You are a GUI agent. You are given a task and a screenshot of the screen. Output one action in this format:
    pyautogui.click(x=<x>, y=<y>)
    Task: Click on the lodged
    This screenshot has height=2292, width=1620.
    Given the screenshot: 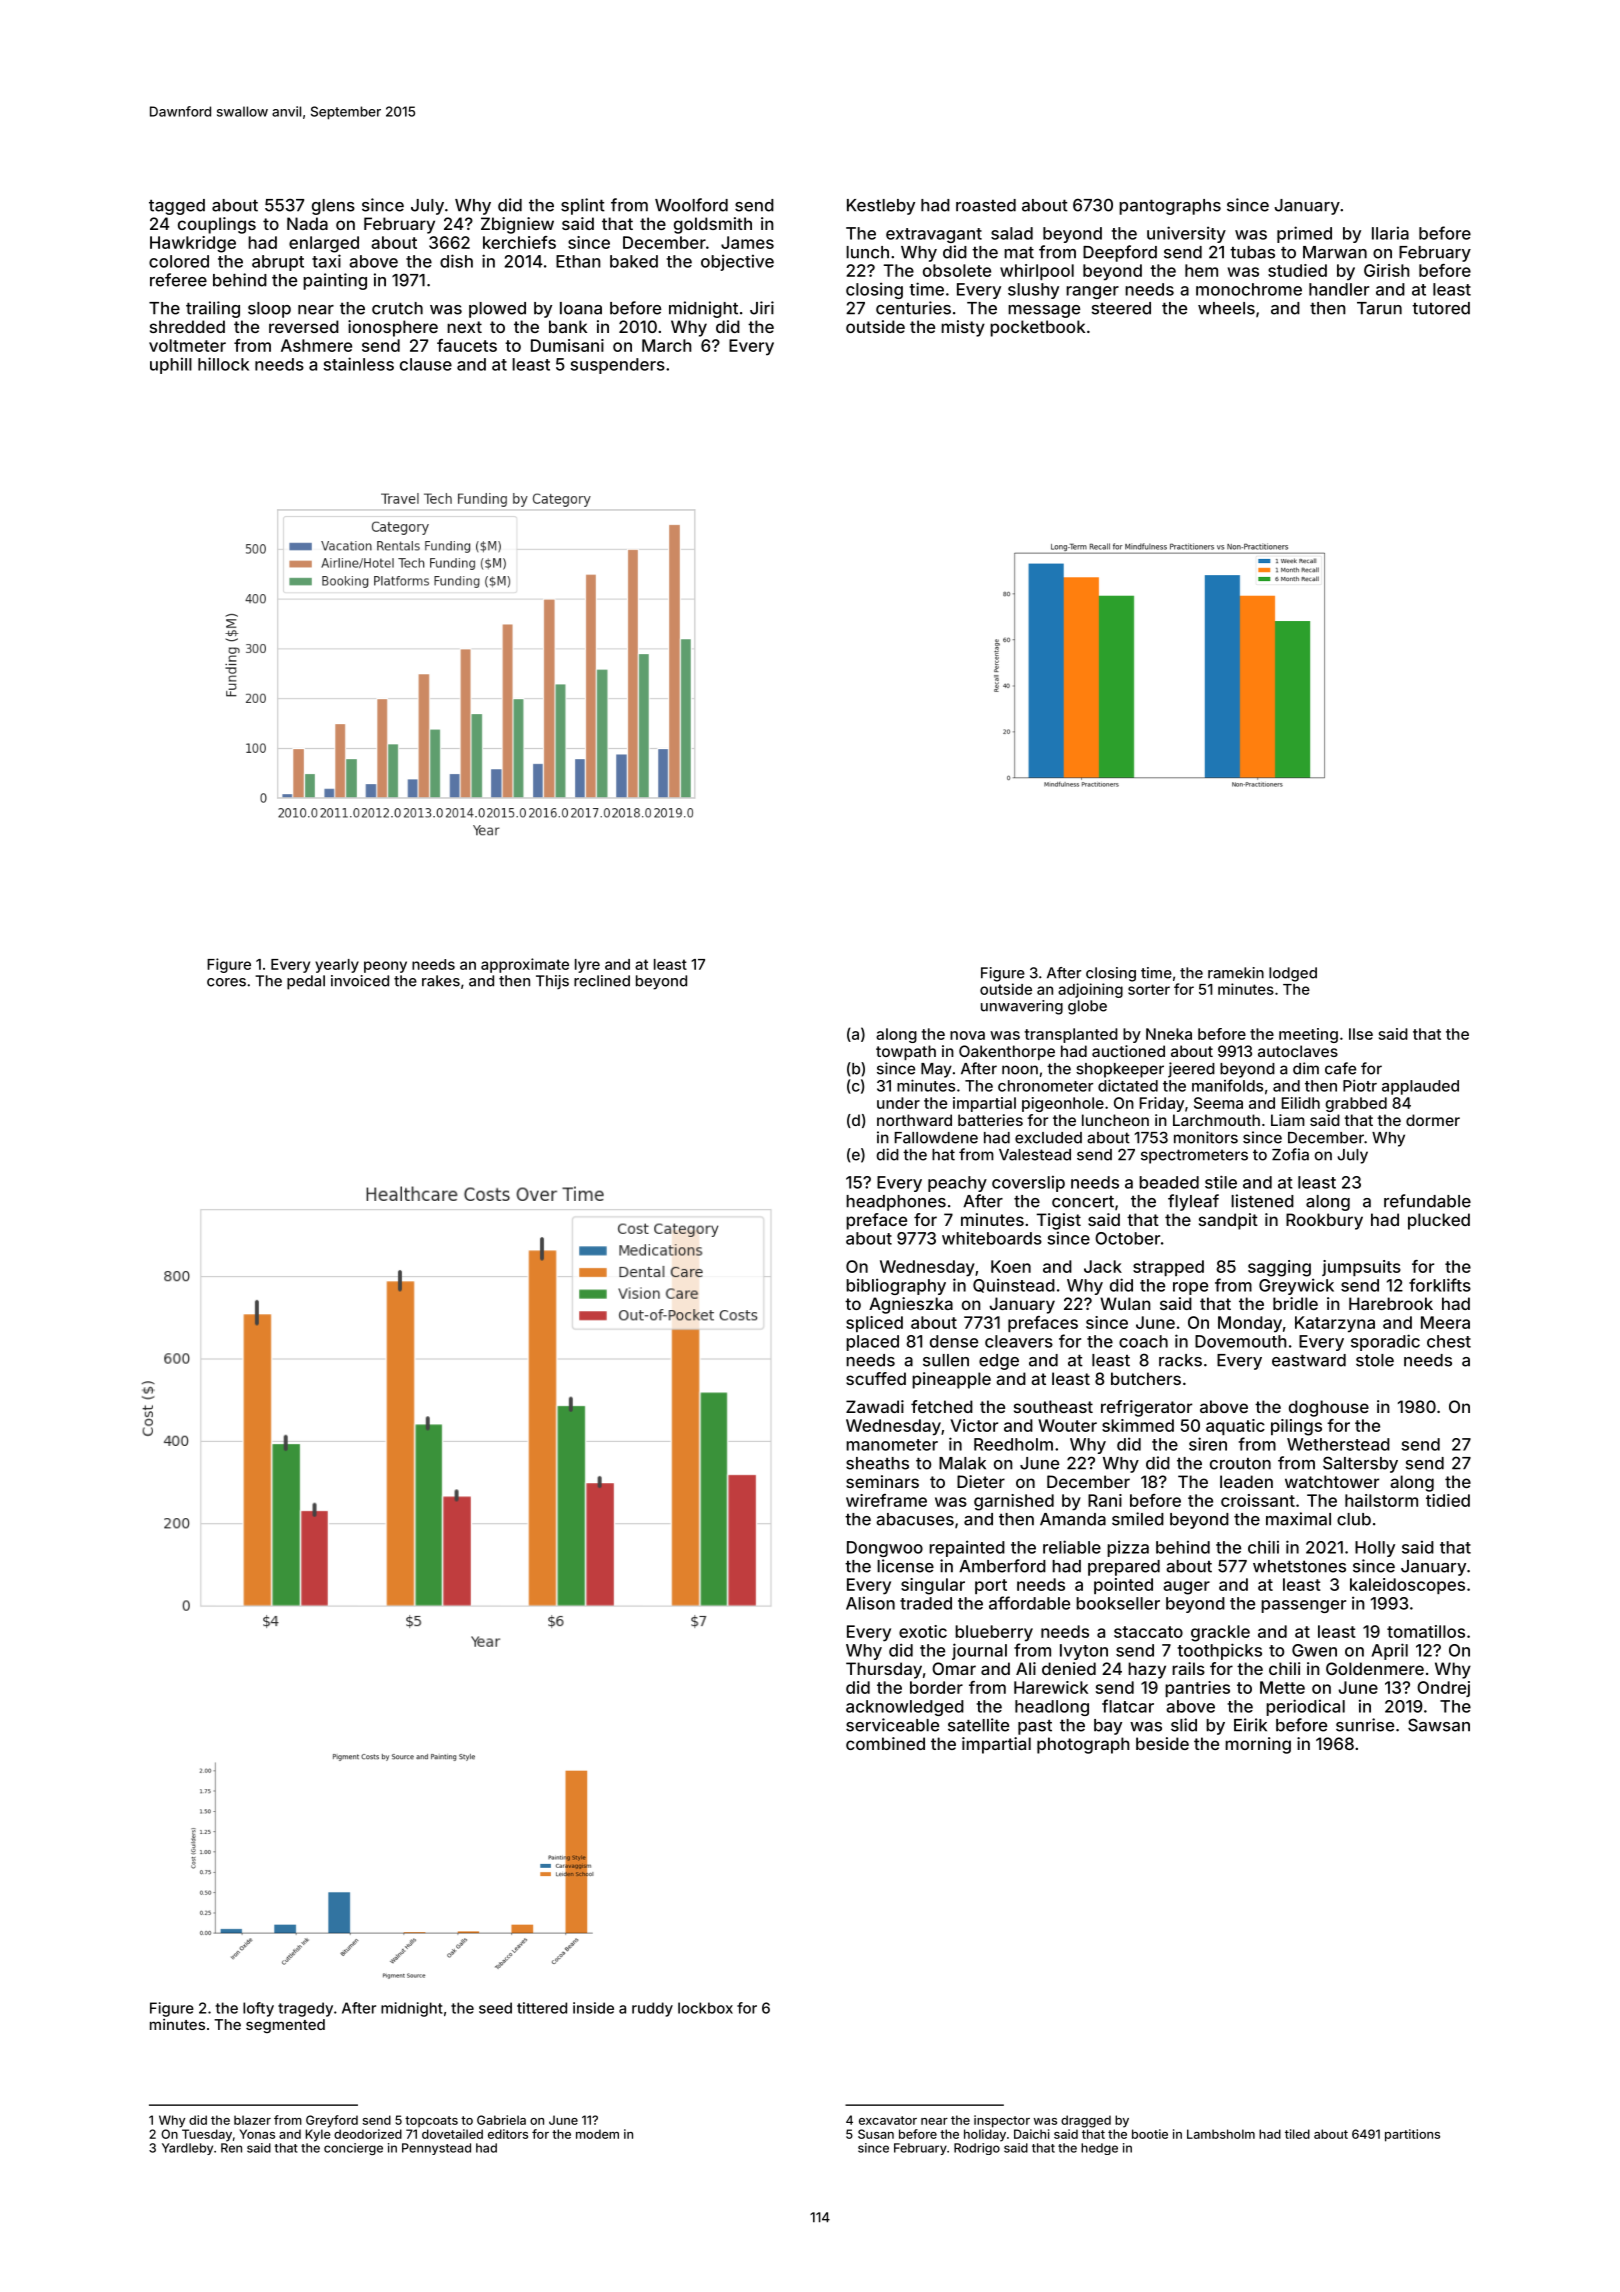 What is the action you would take?
    pyautogui.click(x=1293, y=974)
